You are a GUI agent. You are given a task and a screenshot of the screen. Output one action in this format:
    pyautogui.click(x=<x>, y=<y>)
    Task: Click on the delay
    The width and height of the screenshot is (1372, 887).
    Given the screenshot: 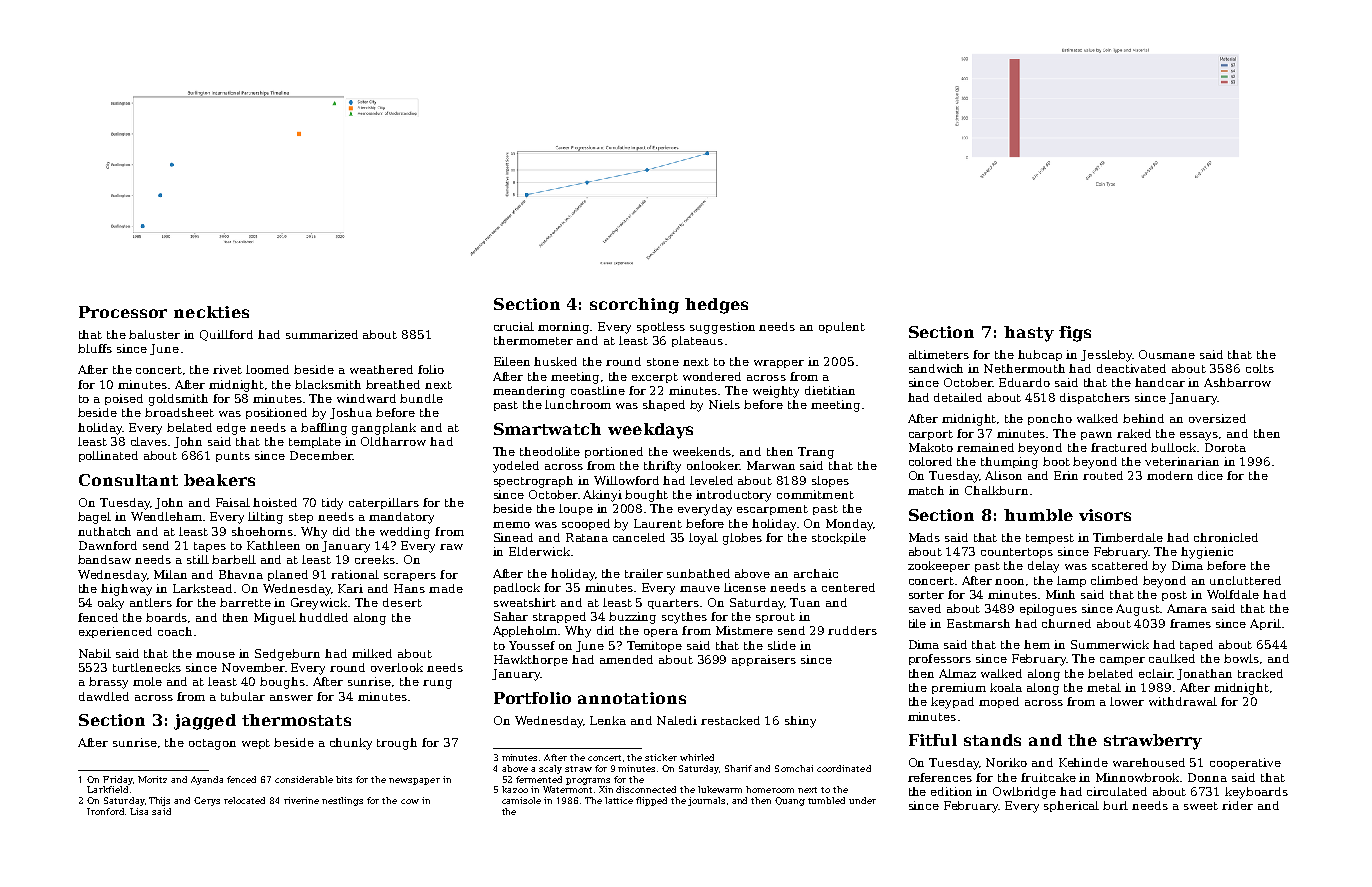 What is the action you would take?
    pyautogui.click(x=1043, y=567)
